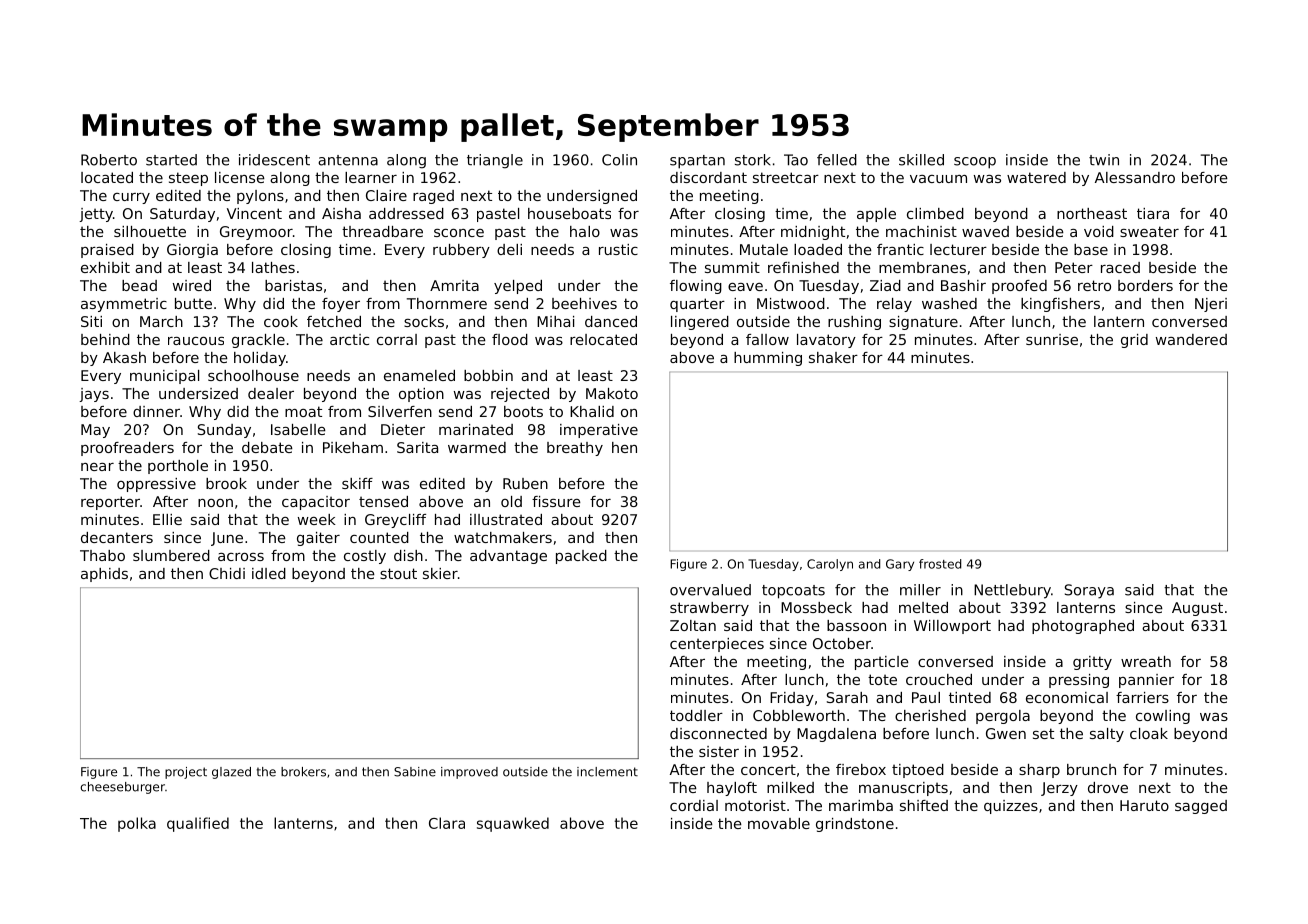 The height and width of the document is (924, 1308). What do you see at coordinates (137, 824) in the document?
I see `polka` at bounding box center [137, 824].
